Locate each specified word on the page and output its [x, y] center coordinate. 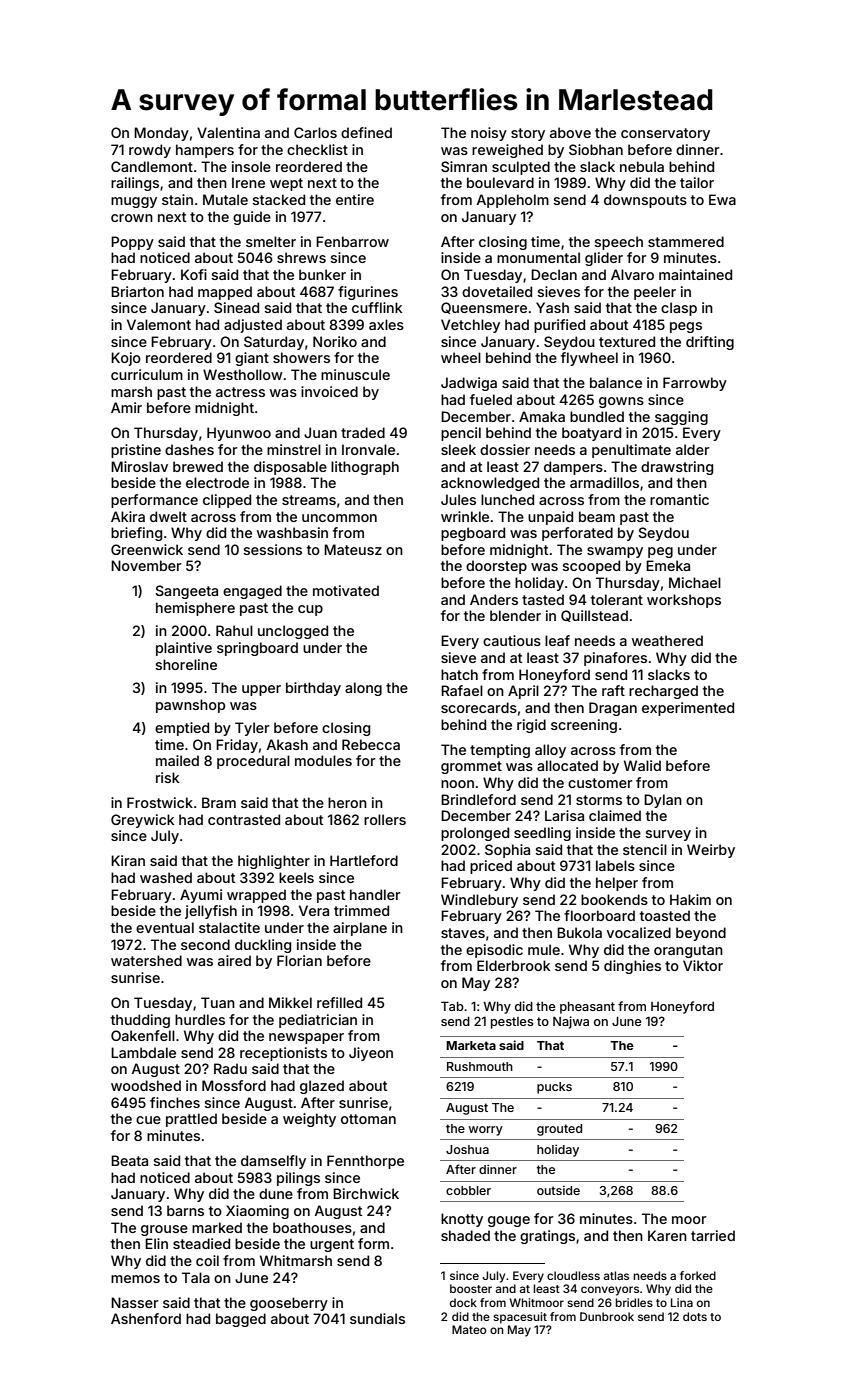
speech [619, 243]
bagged [241, 1320]
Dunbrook [607, 1316]
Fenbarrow [352, 241]
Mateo [469, 1329]
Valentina [228, 132]
